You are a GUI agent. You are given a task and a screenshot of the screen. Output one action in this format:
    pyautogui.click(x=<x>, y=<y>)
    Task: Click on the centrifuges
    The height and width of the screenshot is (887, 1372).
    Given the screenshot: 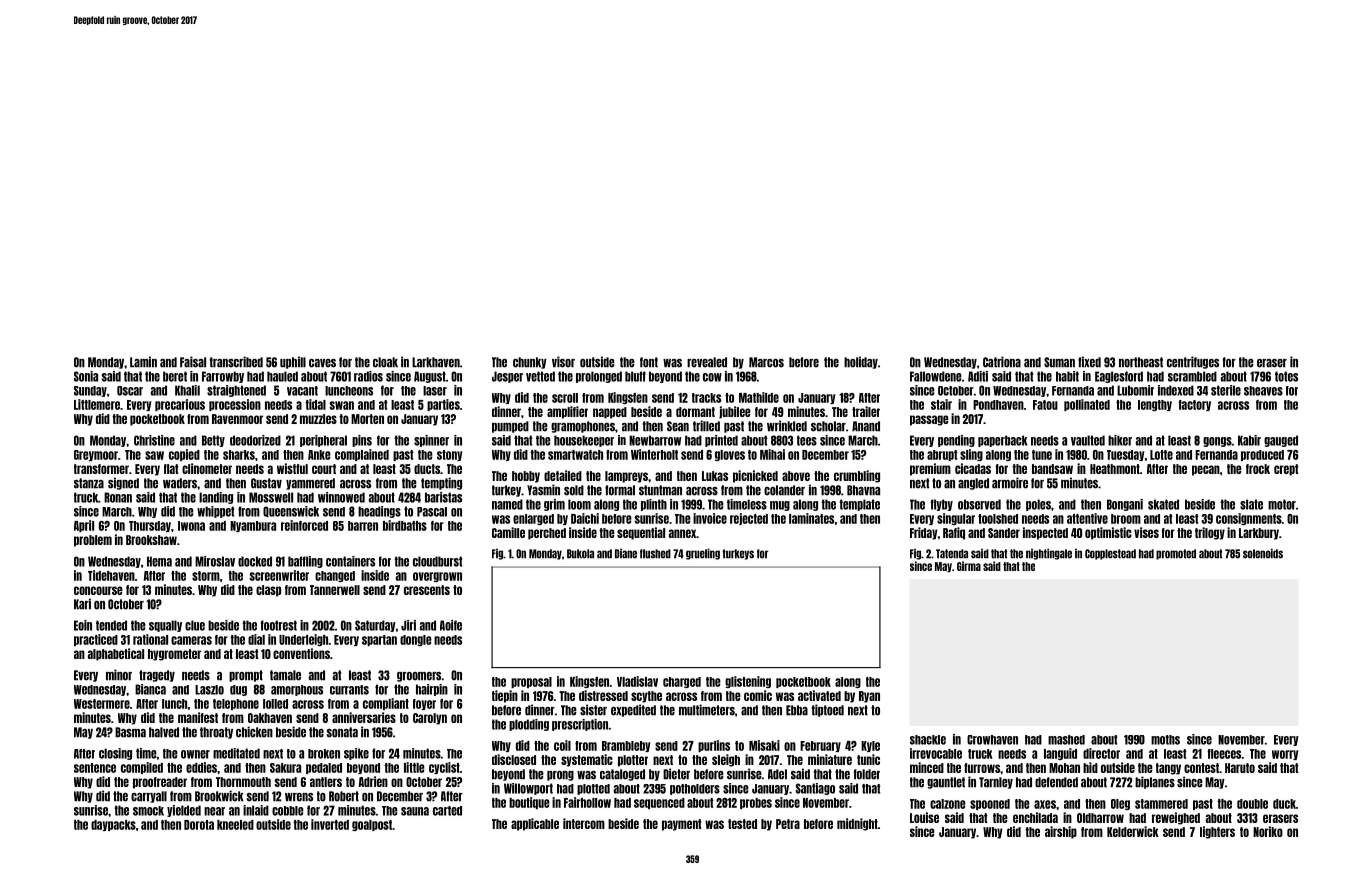 What is the action you would take?
    pyautogui.click(x=1193, y=362)
